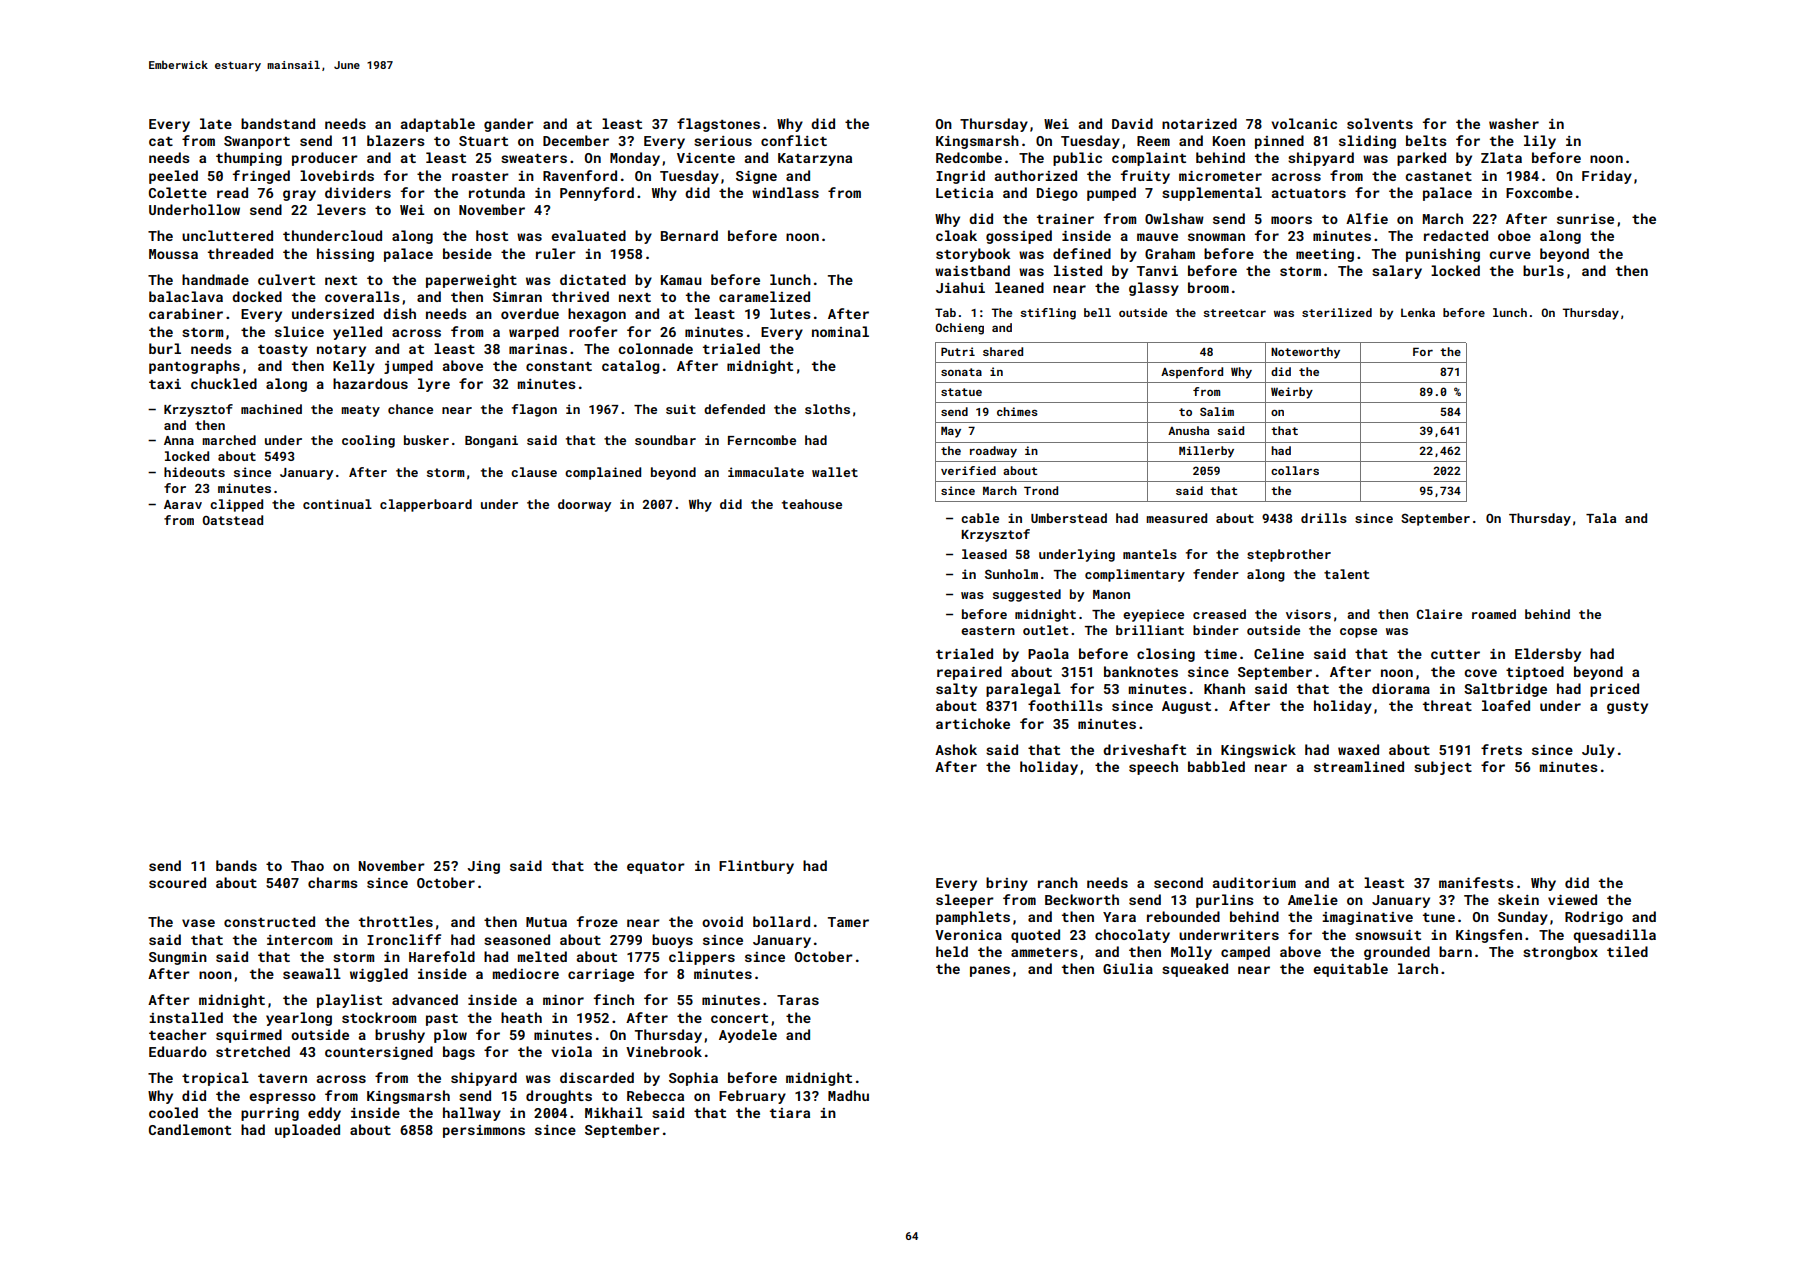  I want to click on scoured, so click(177, 882).
